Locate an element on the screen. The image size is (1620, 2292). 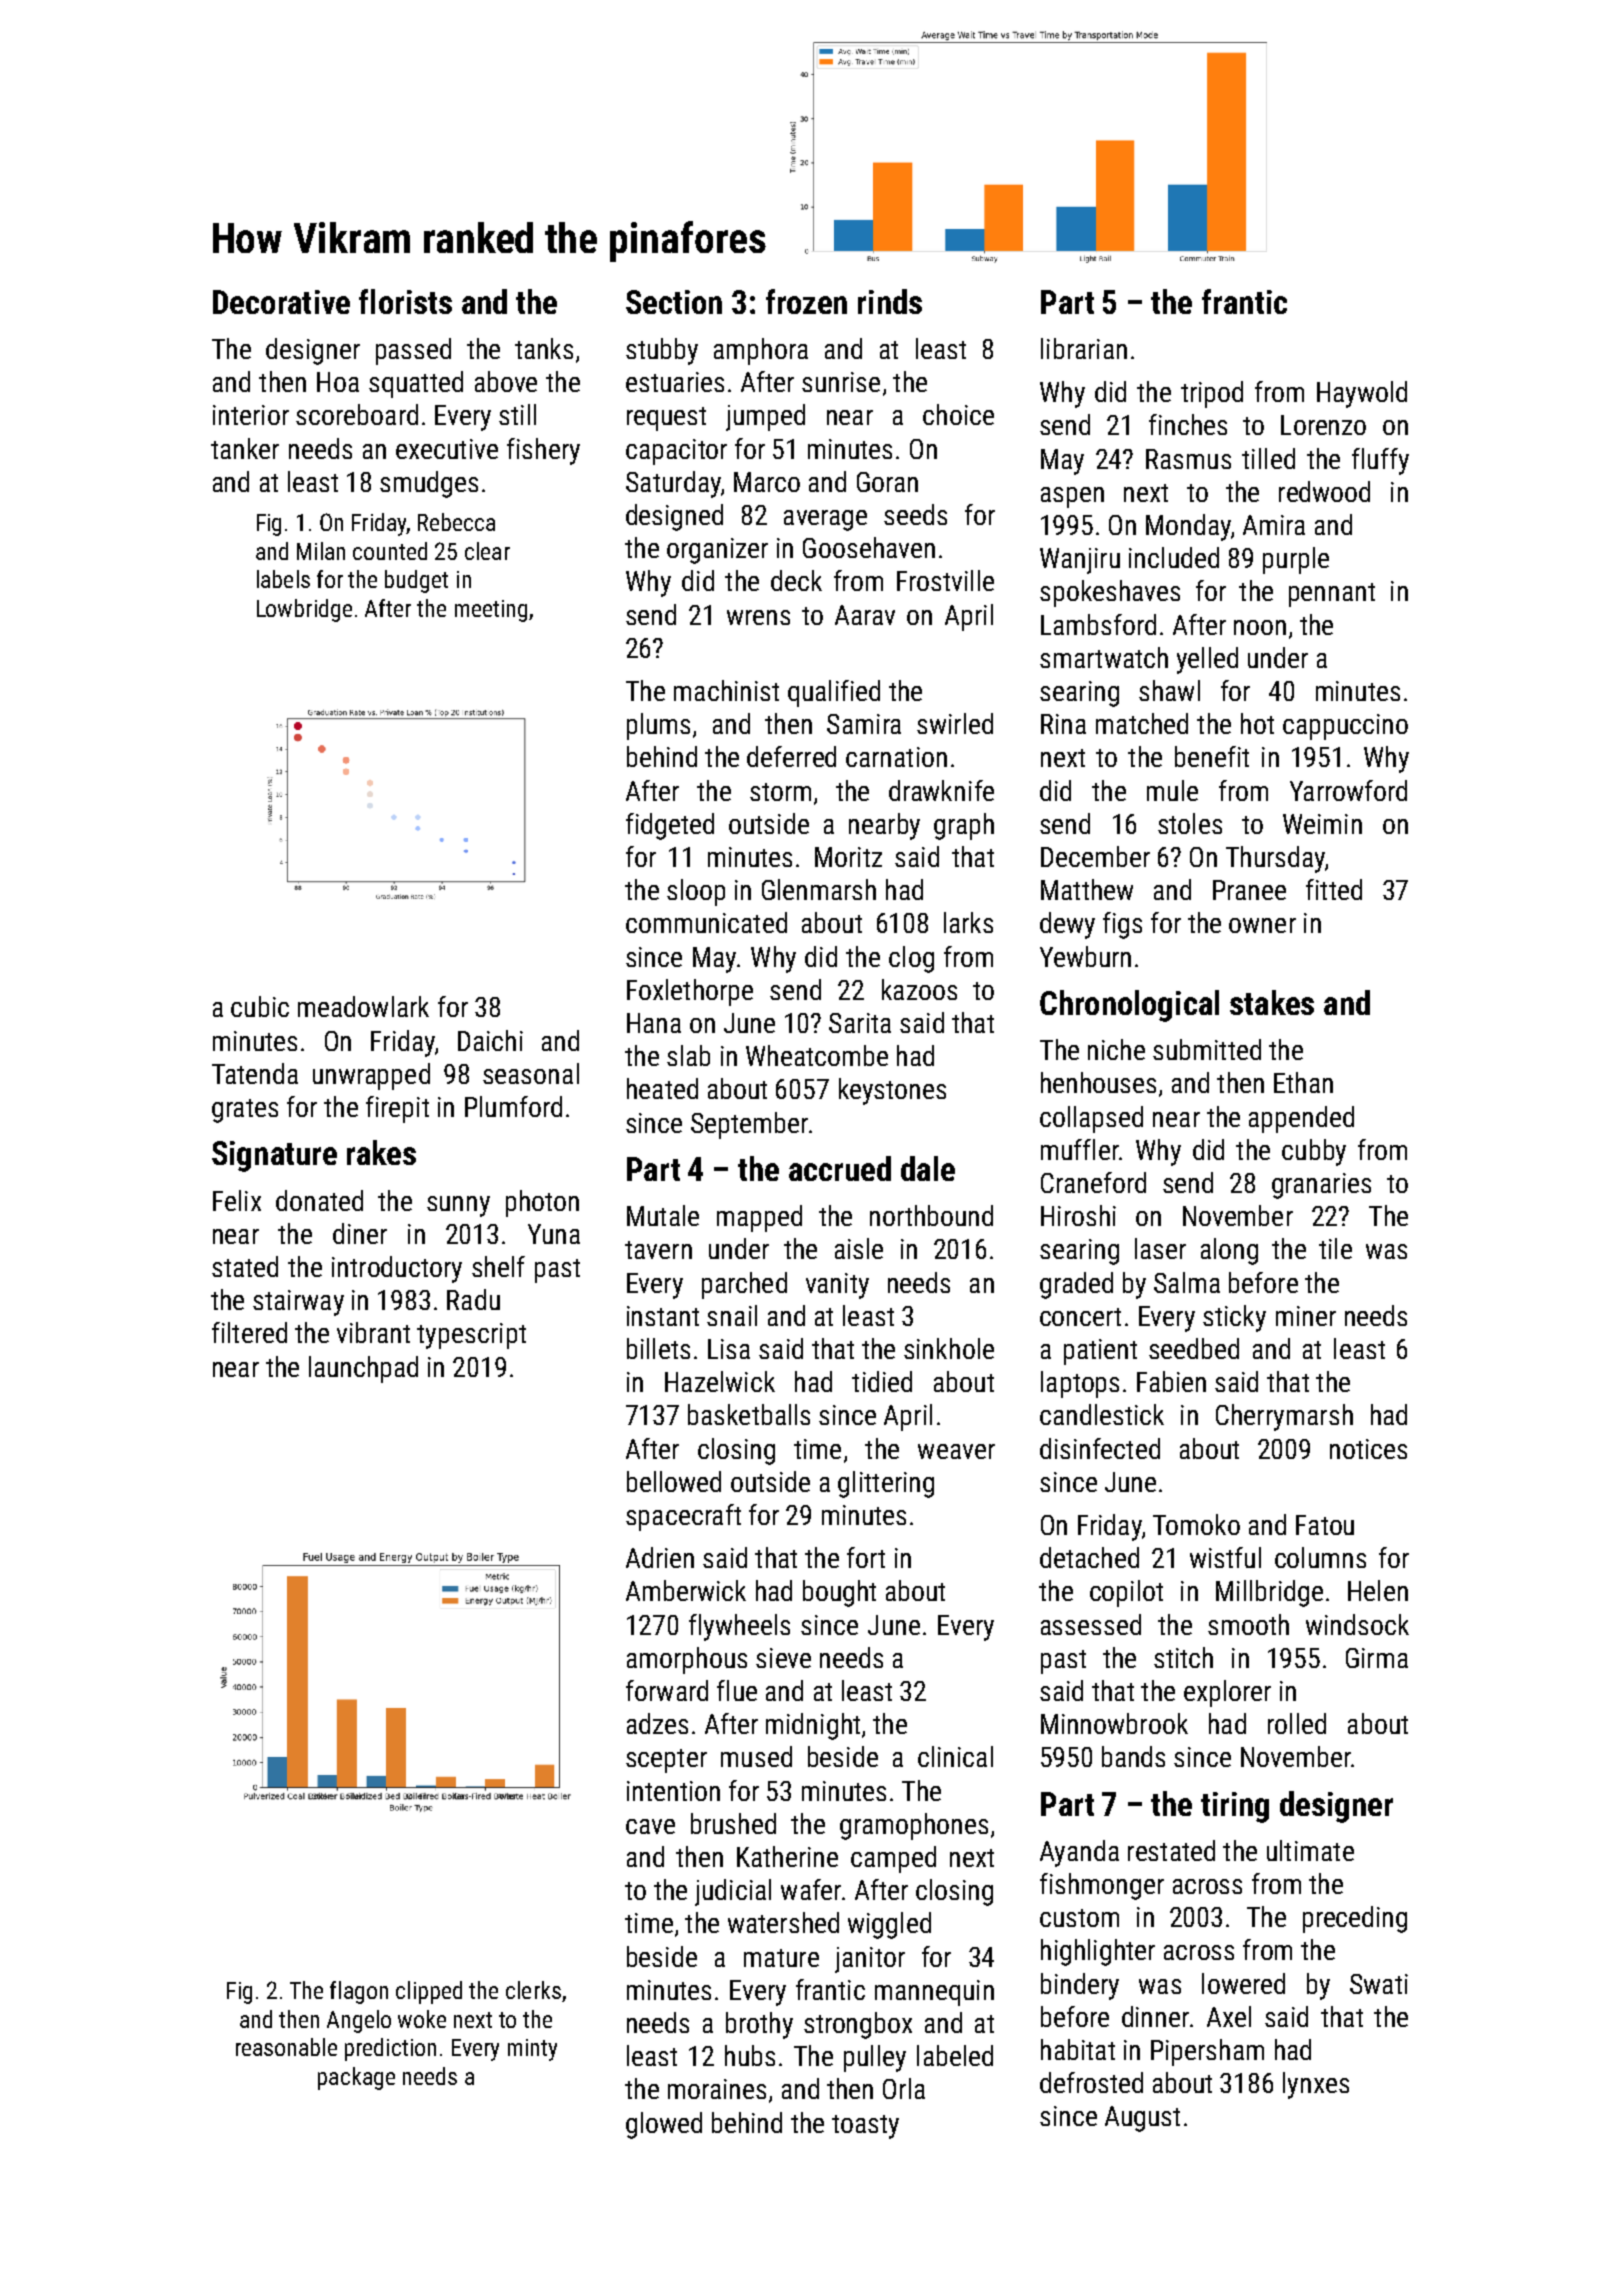
notices is located at coordinates (1368, 1449).
